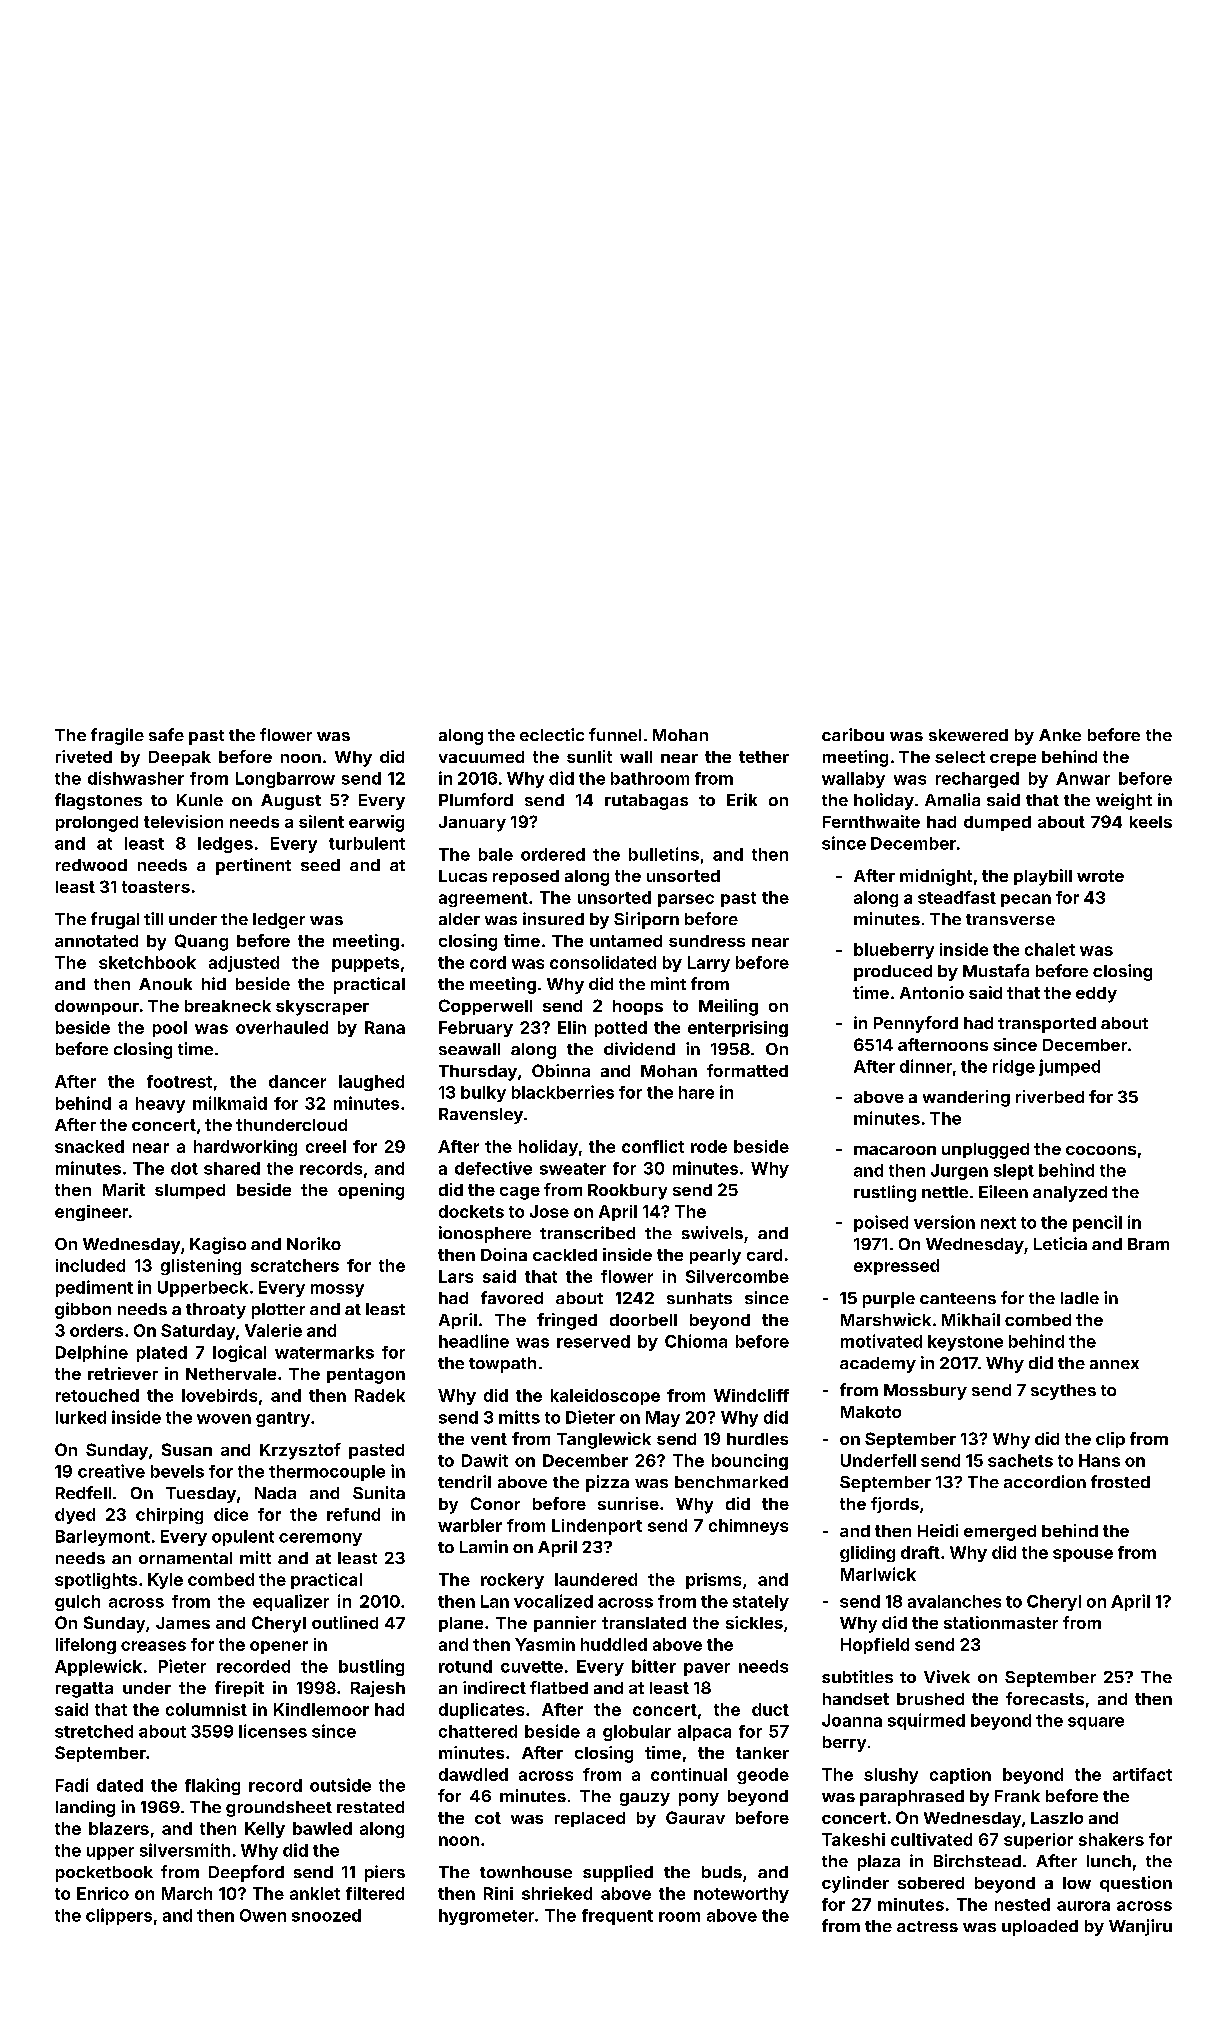 The image size is (1227, 2022). What do you see at coordinates (103, 1893) in the image?
I see `Enrico` at bounding box center [103, 1893].
